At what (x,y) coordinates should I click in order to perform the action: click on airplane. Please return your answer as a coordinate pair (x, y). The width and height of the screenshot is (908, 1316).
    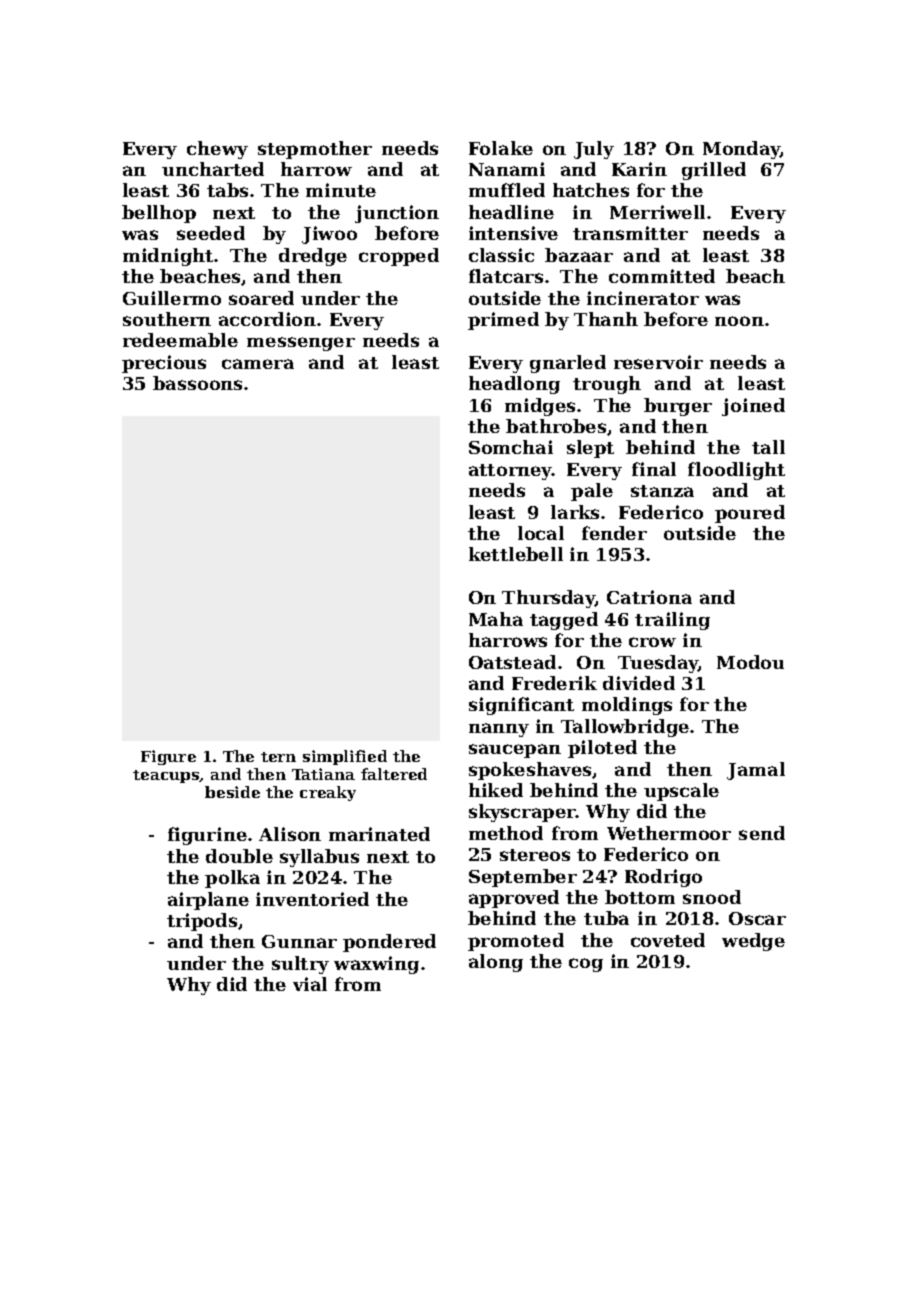
    Looking at the image, I should click on (208, 901).
